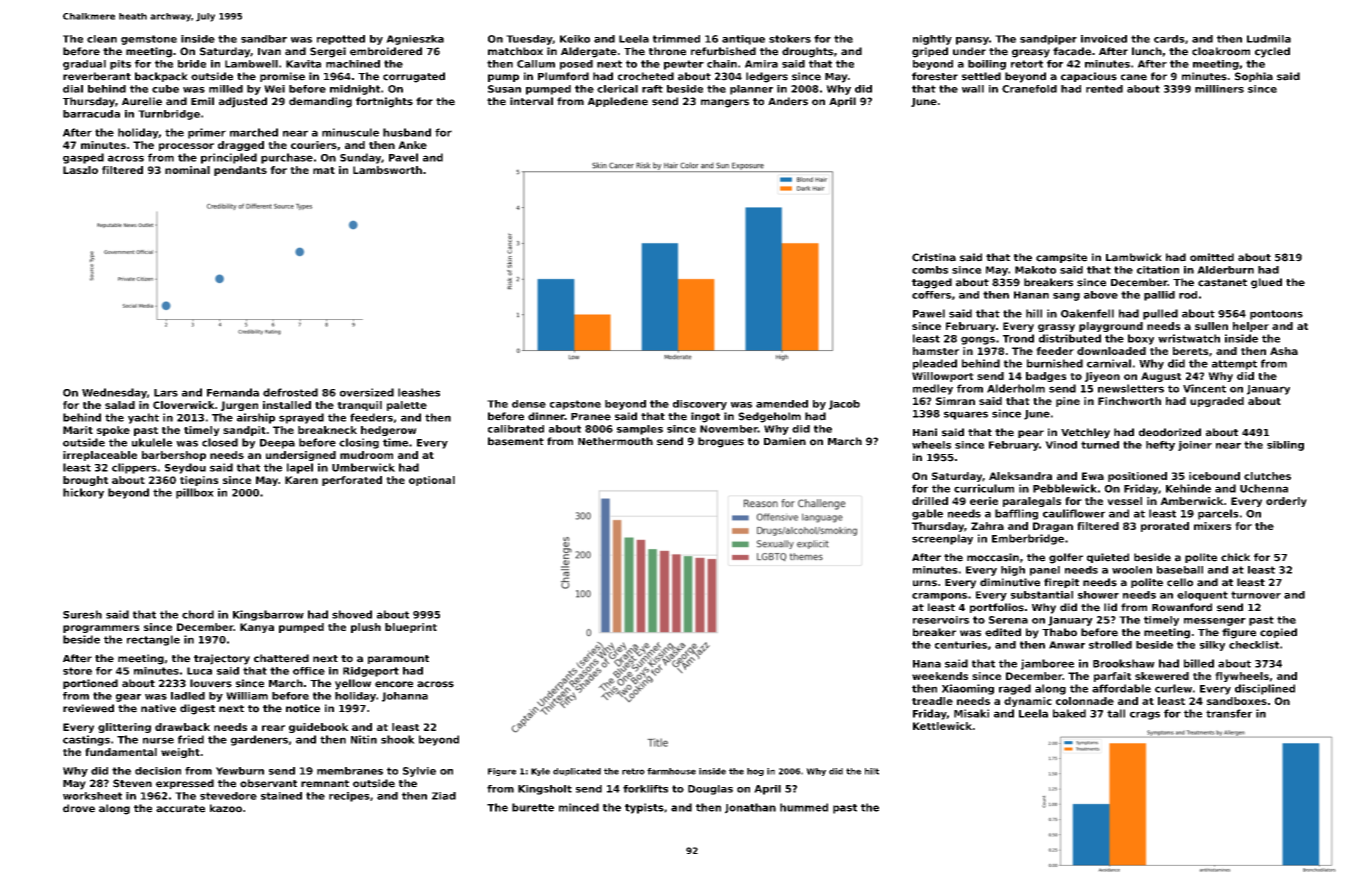 This page has height=887, width=1372. Describe the element at coordinates (432, 481) in the page. I see `optional` at that location.
